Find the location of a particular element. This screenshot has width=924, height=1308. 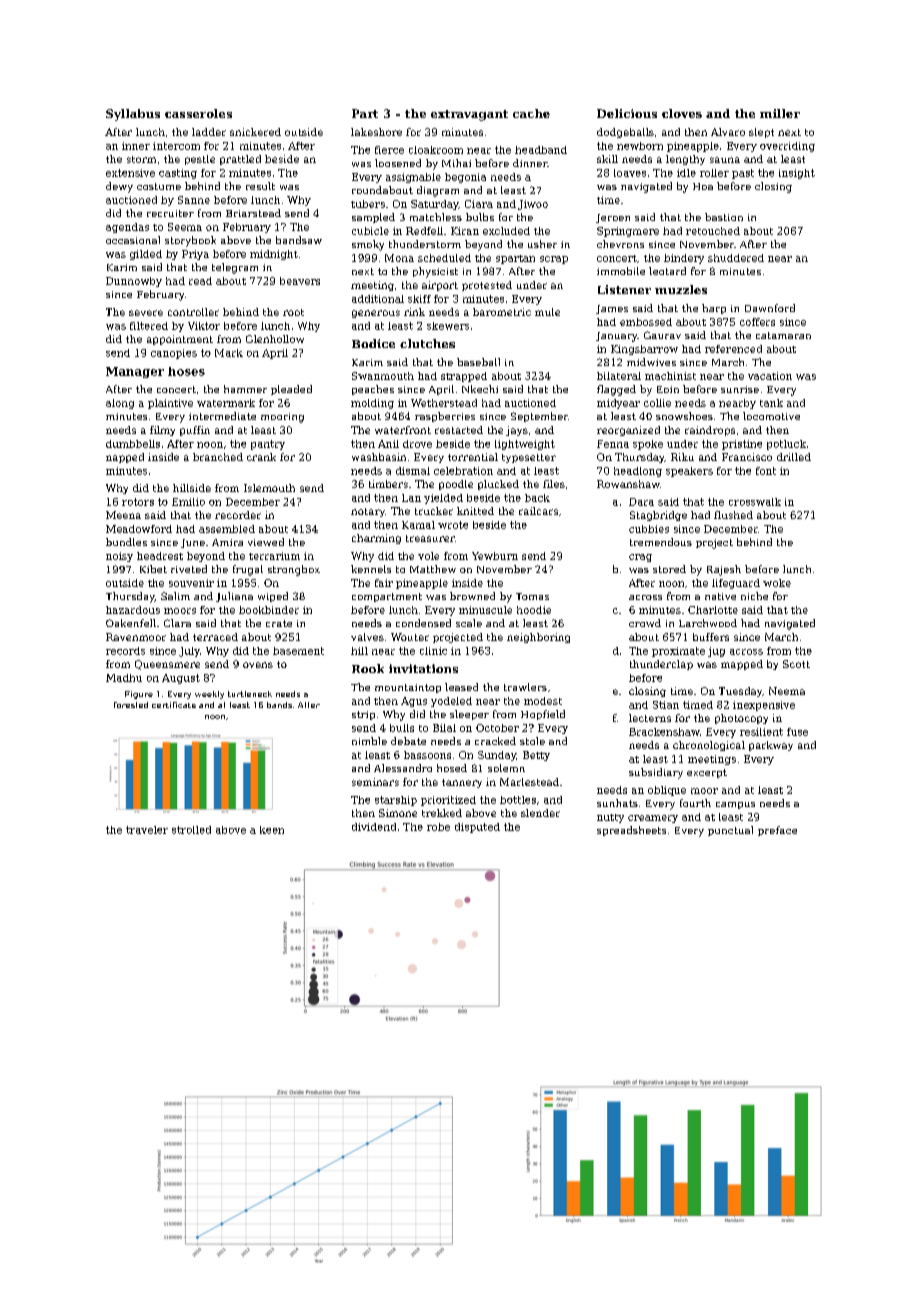

headband is located at coordinates (541, 150).
